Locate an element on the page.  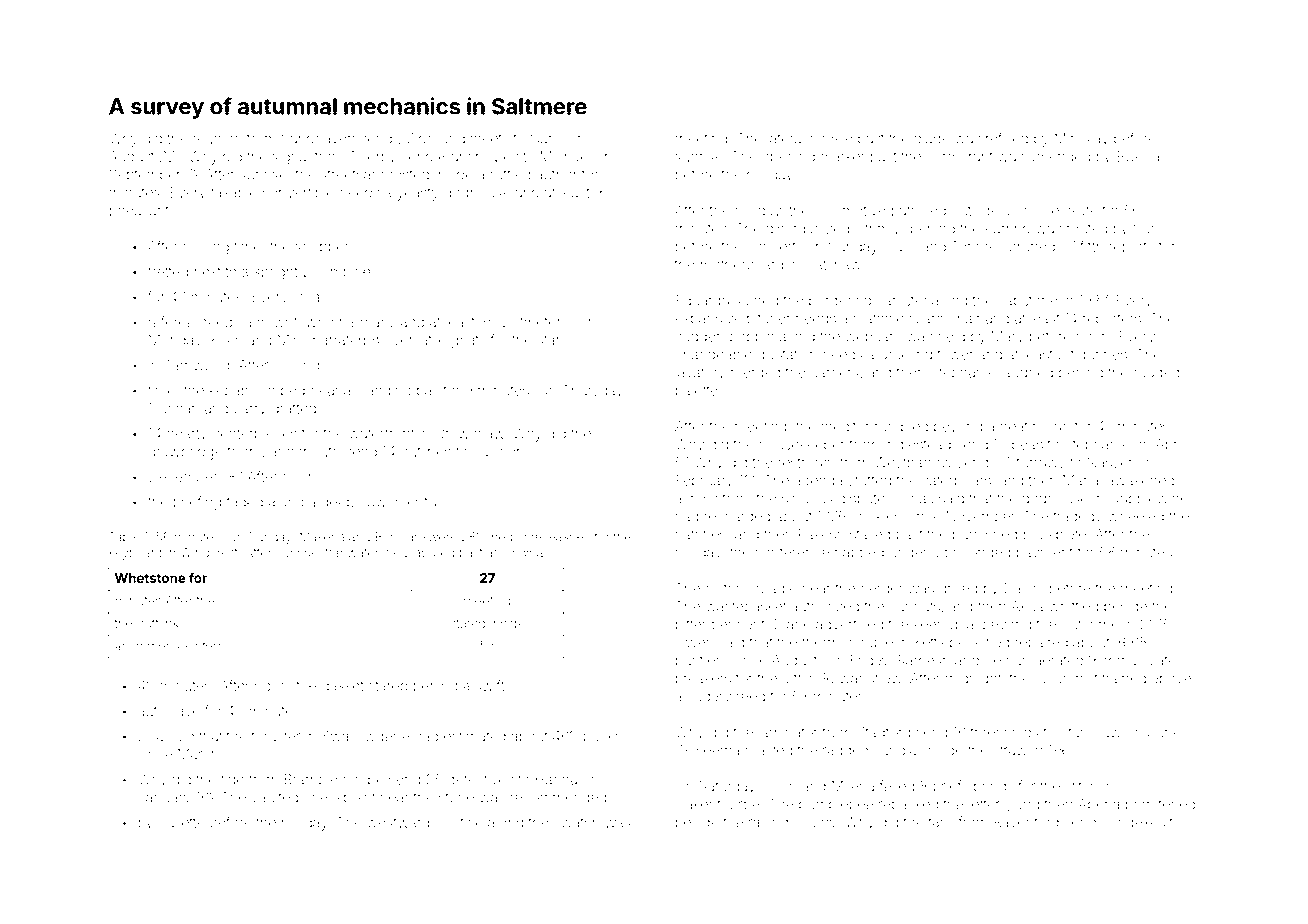
reunion is located at coordinates (217, 138).
